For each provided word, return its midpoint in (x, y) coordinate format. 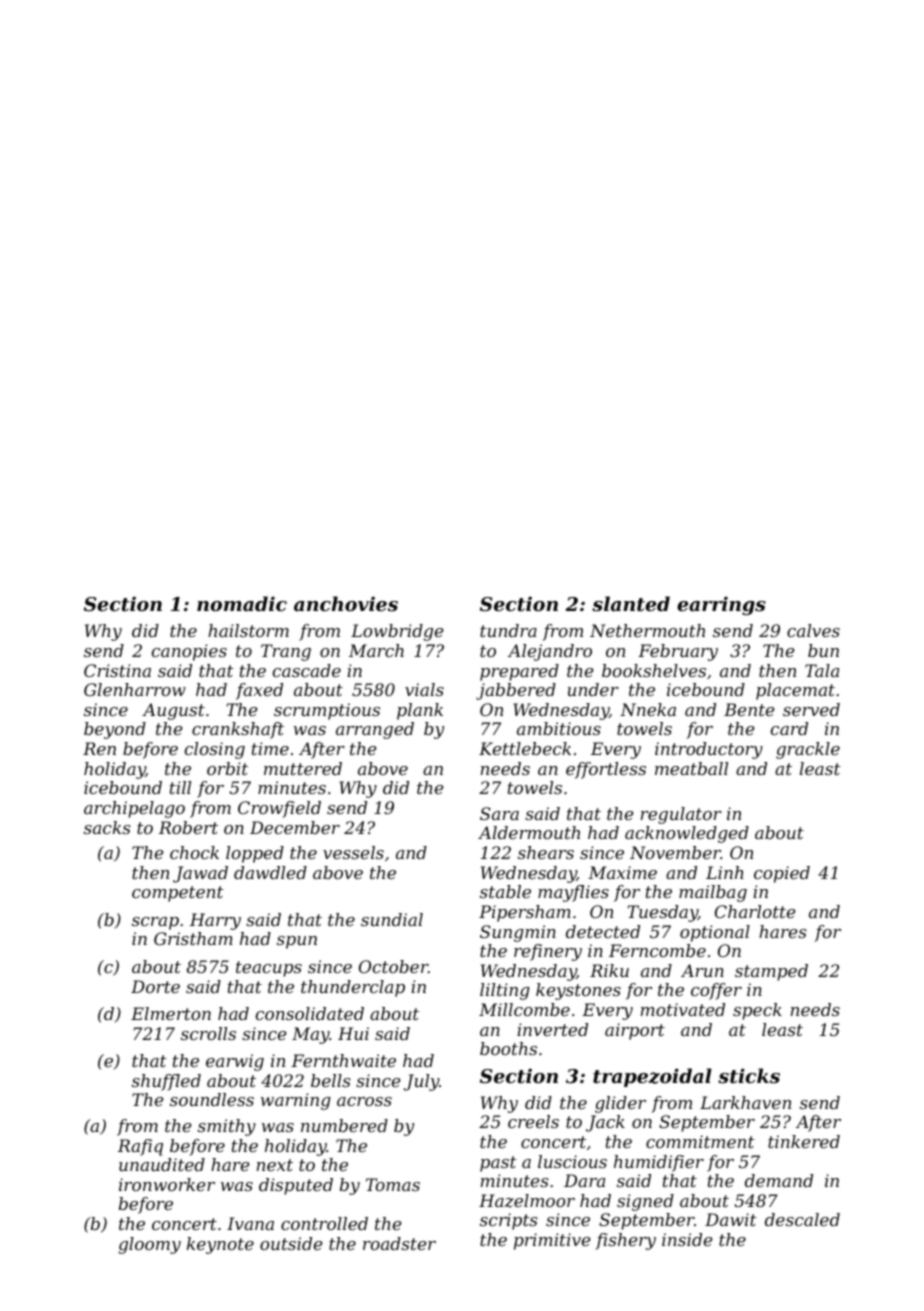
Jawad (200, 874)
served (811, 709)
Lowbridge (397, 632)
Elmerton (171, 1013)
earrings (721, 605)
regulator (681, 815)
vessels (353, 852)
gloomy (149, 1245)
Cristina (117, 670)
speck (757, 1011)
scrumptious (327, 711)
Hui (353, 1033)
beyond (115, 730)
